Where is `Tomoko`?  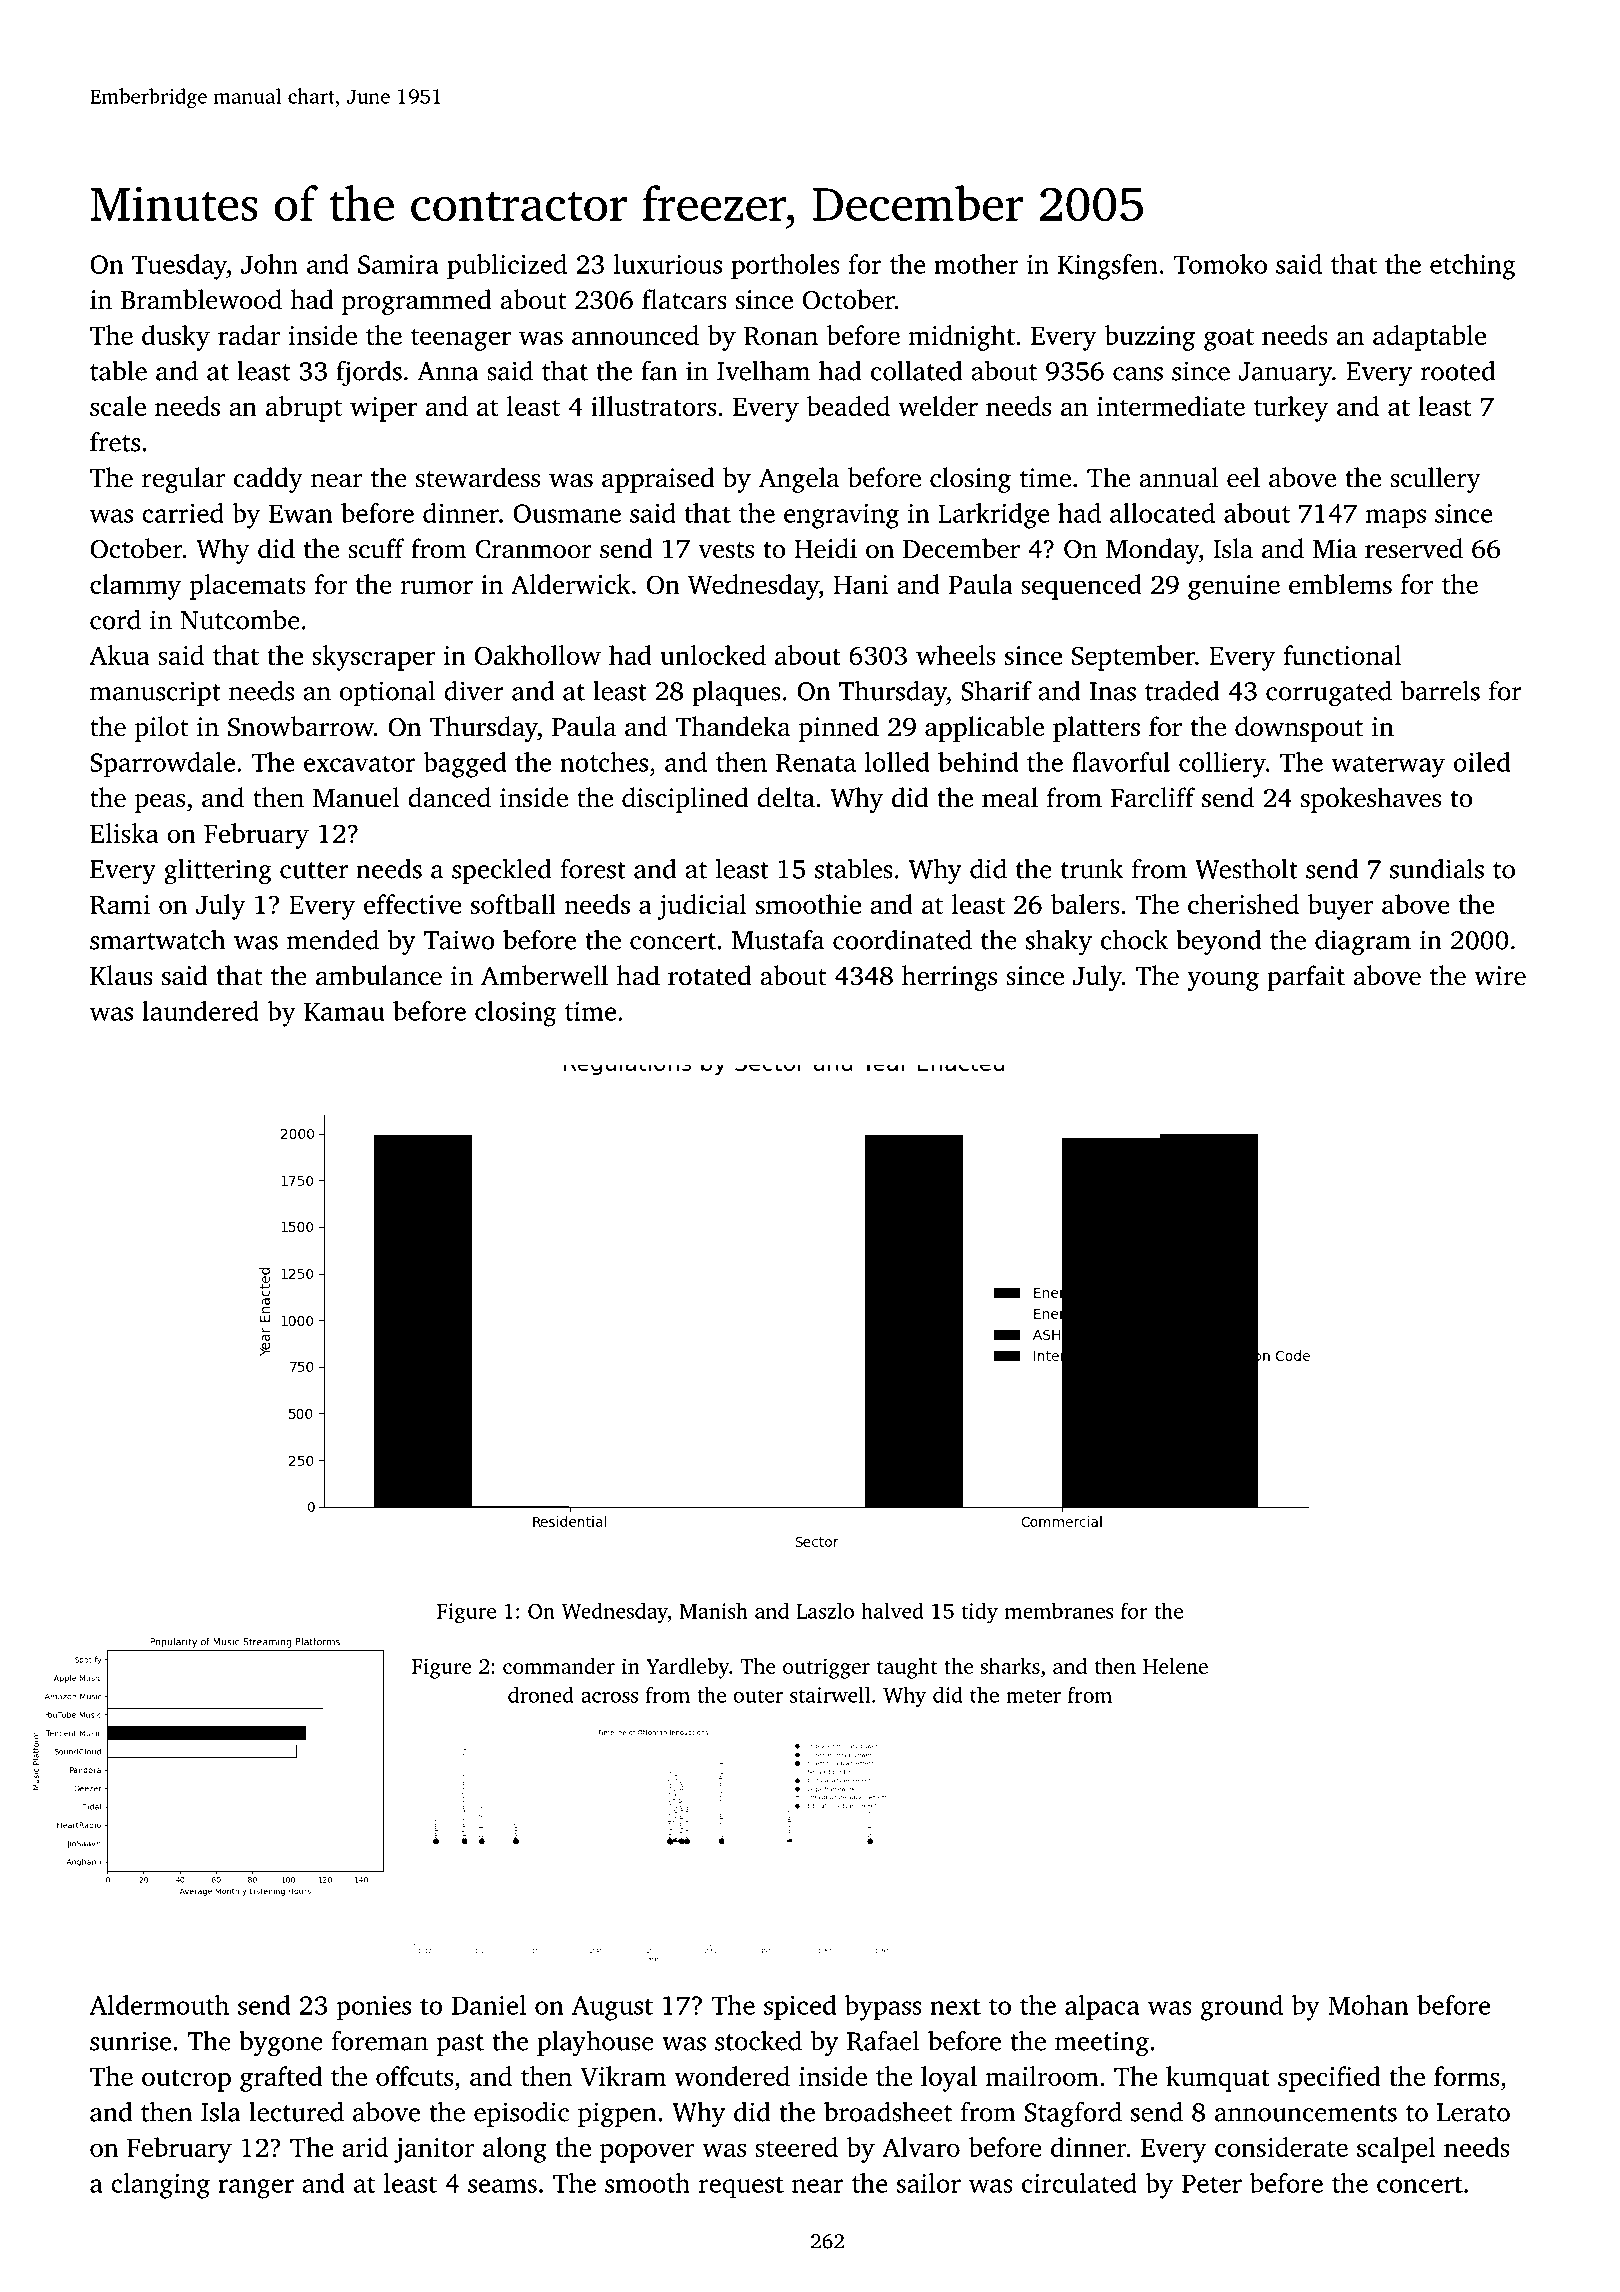 Tomoko is located at coordinates (1220, 264).
